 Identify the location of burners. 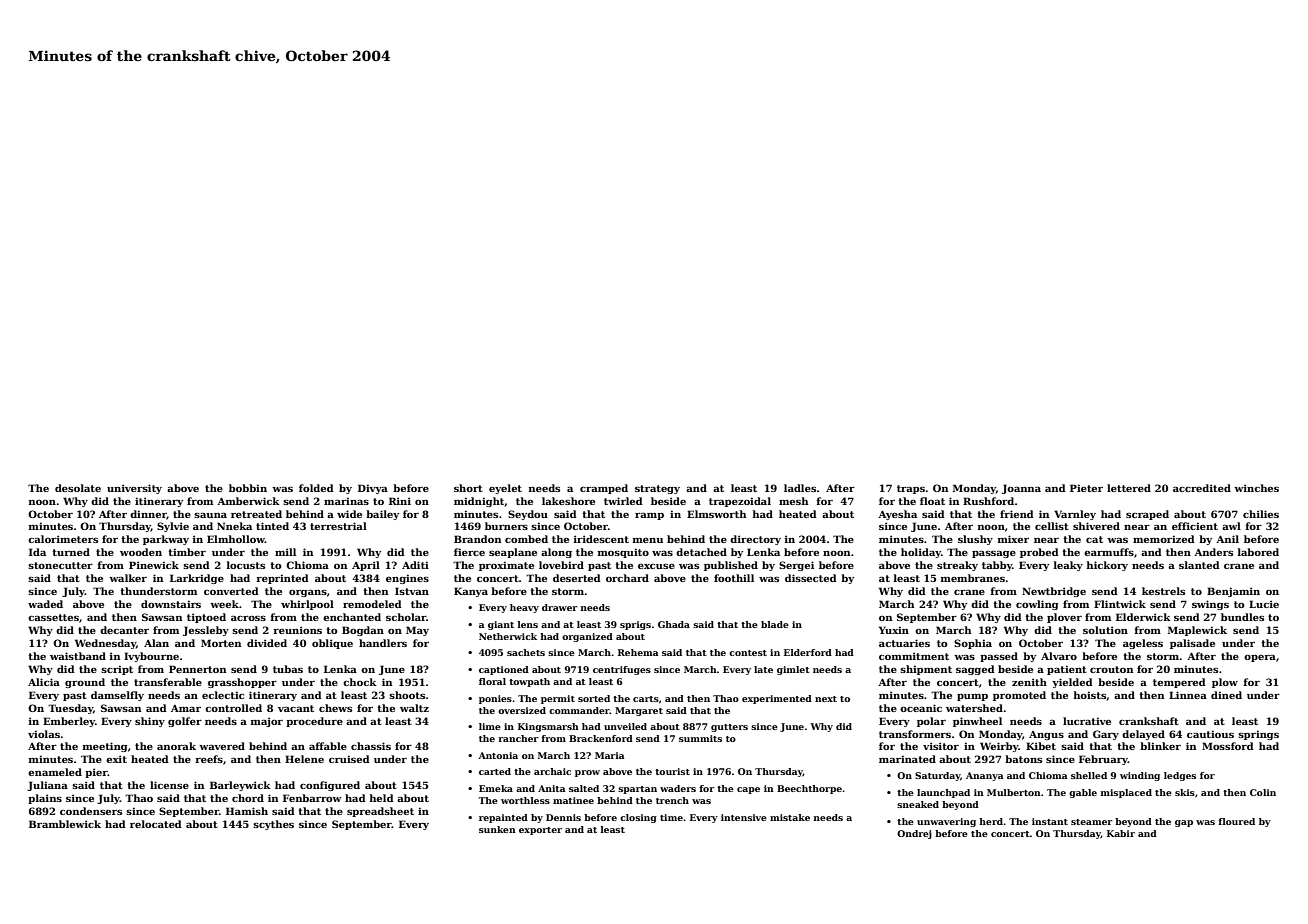
(506, 526).
